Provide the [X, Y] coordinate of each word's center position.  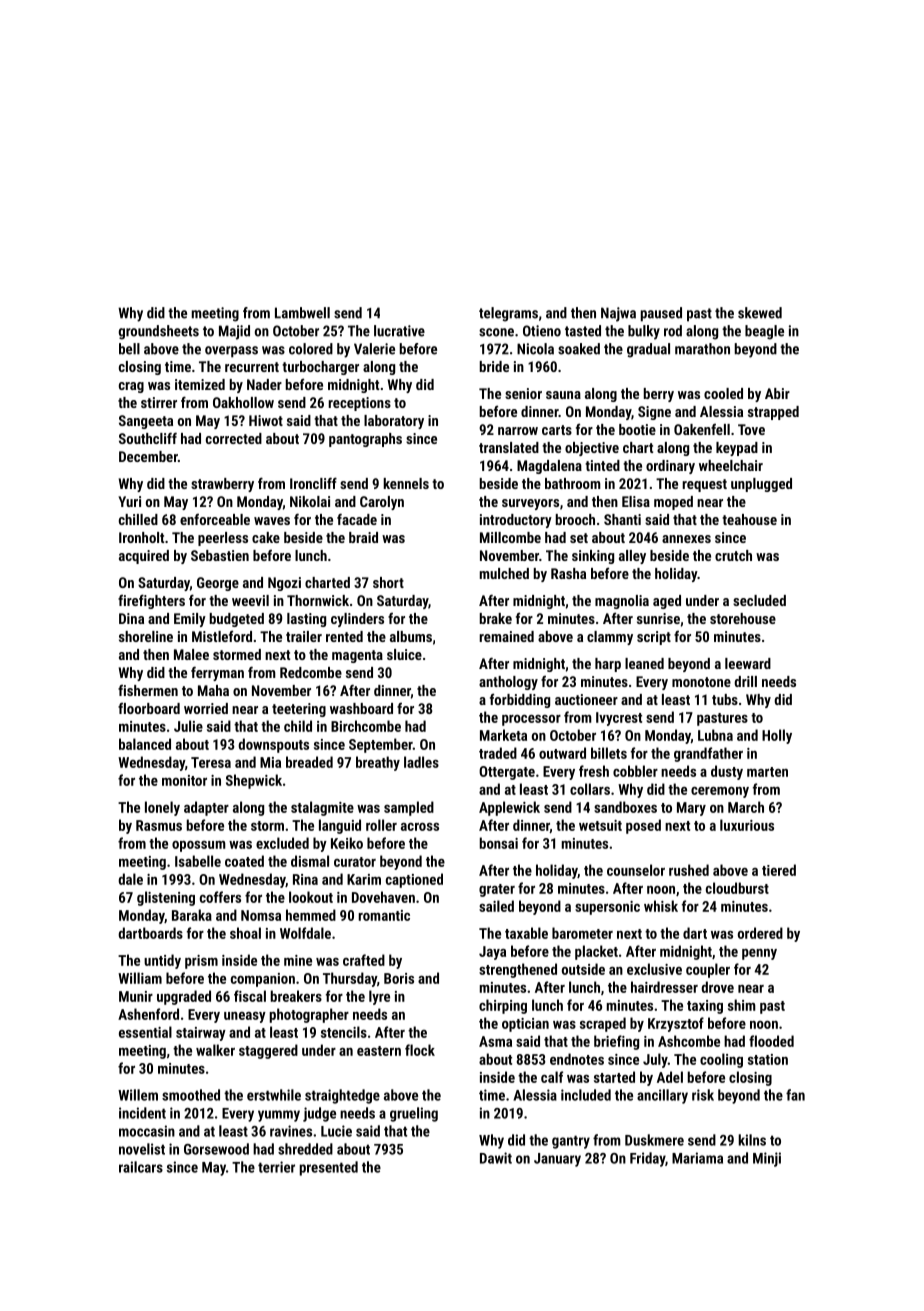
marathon [702, 349]
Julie [188, 726]
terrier [276, 1167]
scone [496, 332]
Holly [777, 736]
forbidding [520, 700]
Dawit [496, 1158]
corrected [234, 438]
